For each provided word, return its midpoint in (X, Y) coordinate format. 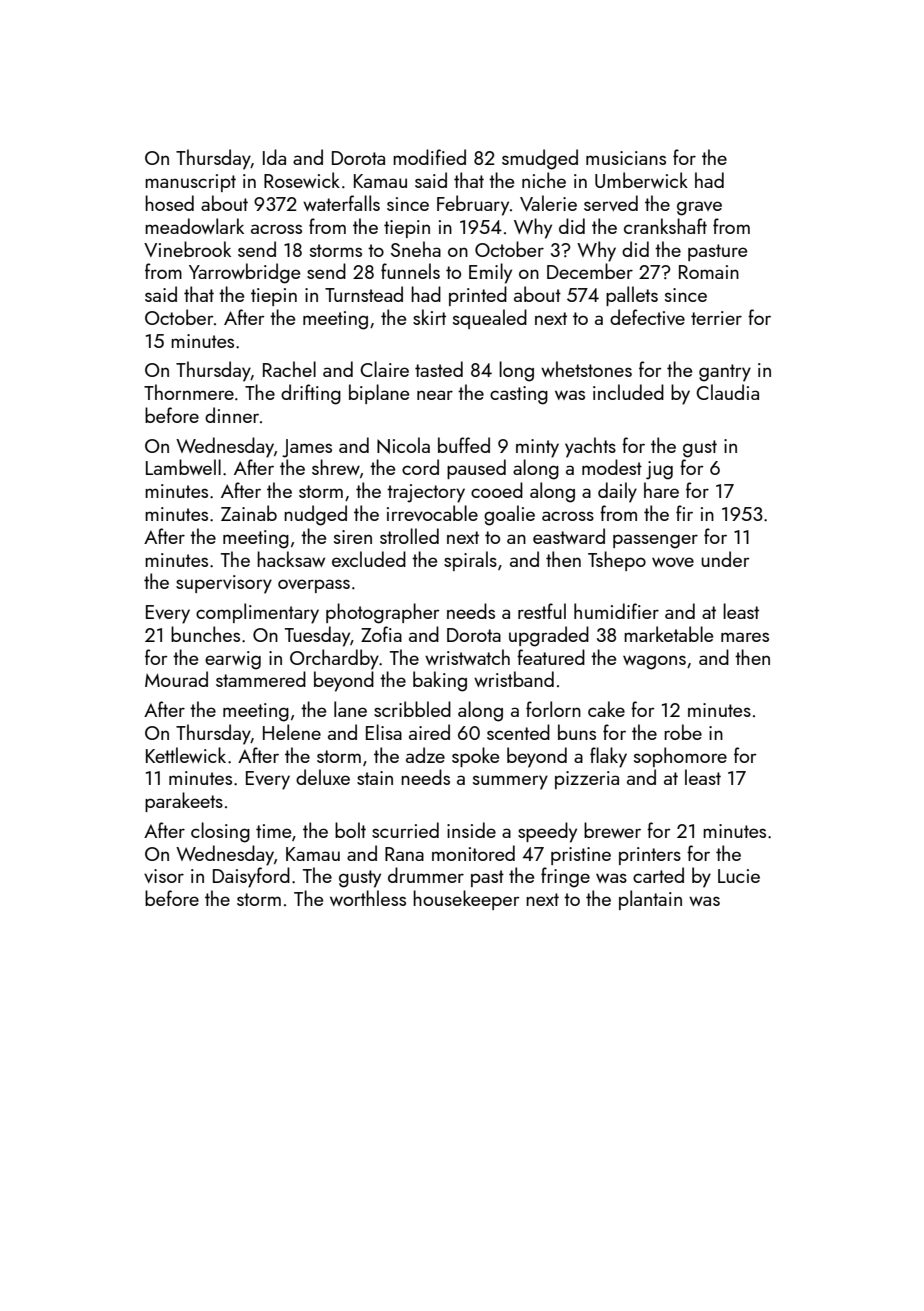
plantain (650, 900)
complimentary (257, 613)
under (725, 559)
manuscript (190, 183)
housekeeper (466, 900)
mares (745, 637)
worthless (368, 898)
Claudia (727, 392)
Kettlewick (186, 755)
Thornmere (189, 392)
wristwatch (467, 657)
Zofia (381, 634)
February (473, 205)
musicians (626, 158)
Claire (384, 369)
